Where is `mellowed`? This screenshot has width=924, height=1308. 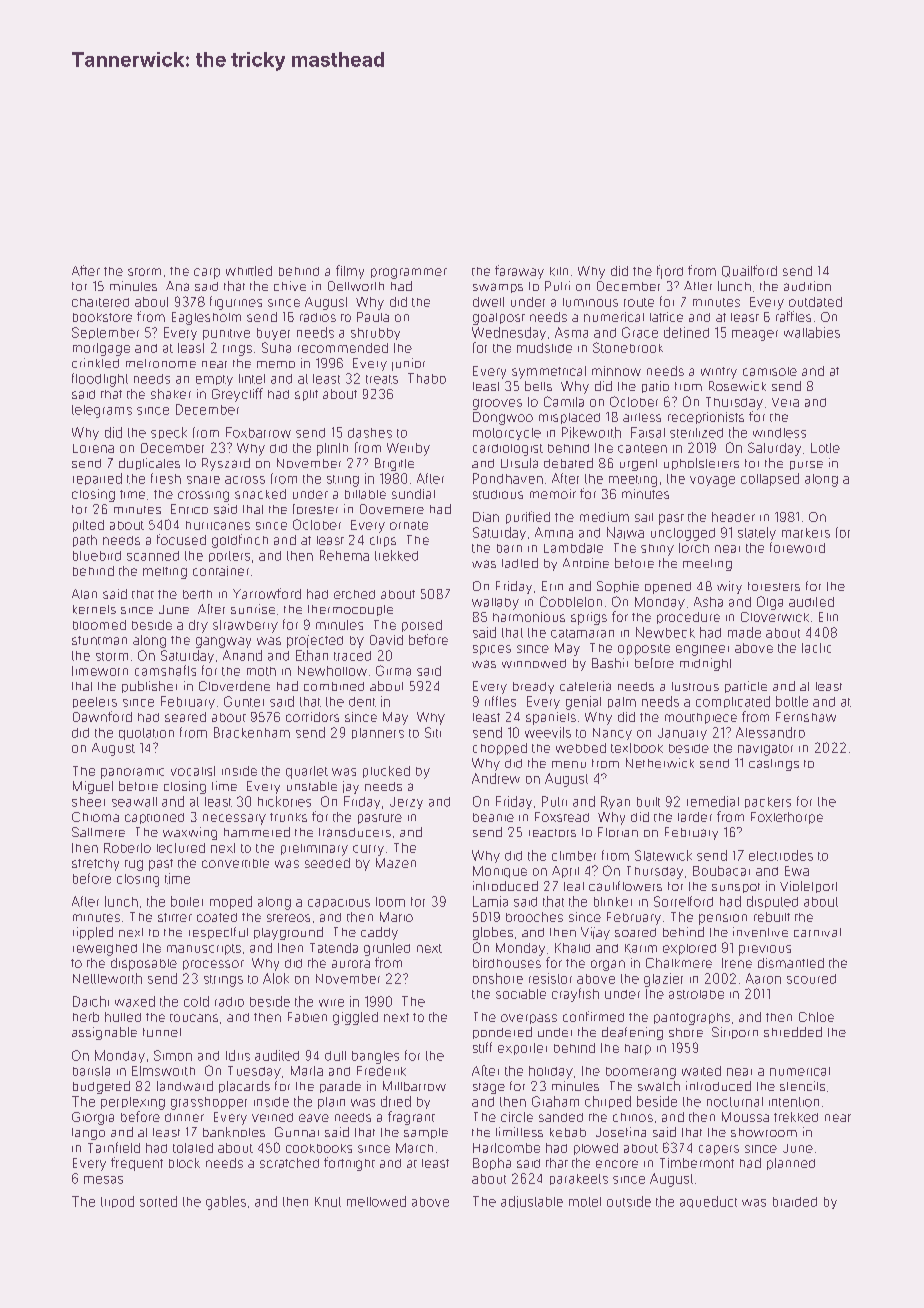 mellowed is located at coordinates (376, 1201).
